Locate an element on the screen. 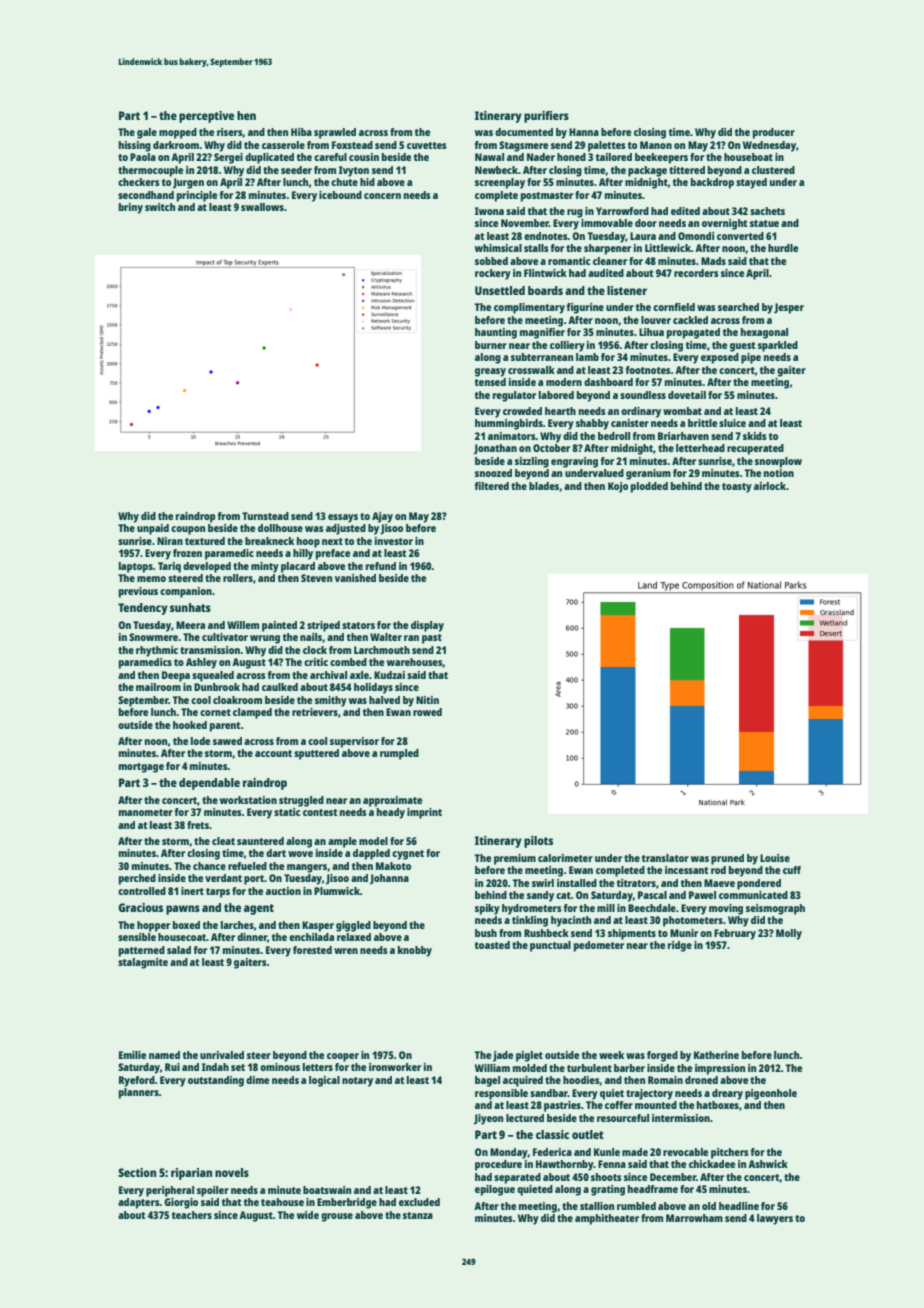 This screenshot has height=1308, width=924. whimsical is located at coordinates (498, 248).
